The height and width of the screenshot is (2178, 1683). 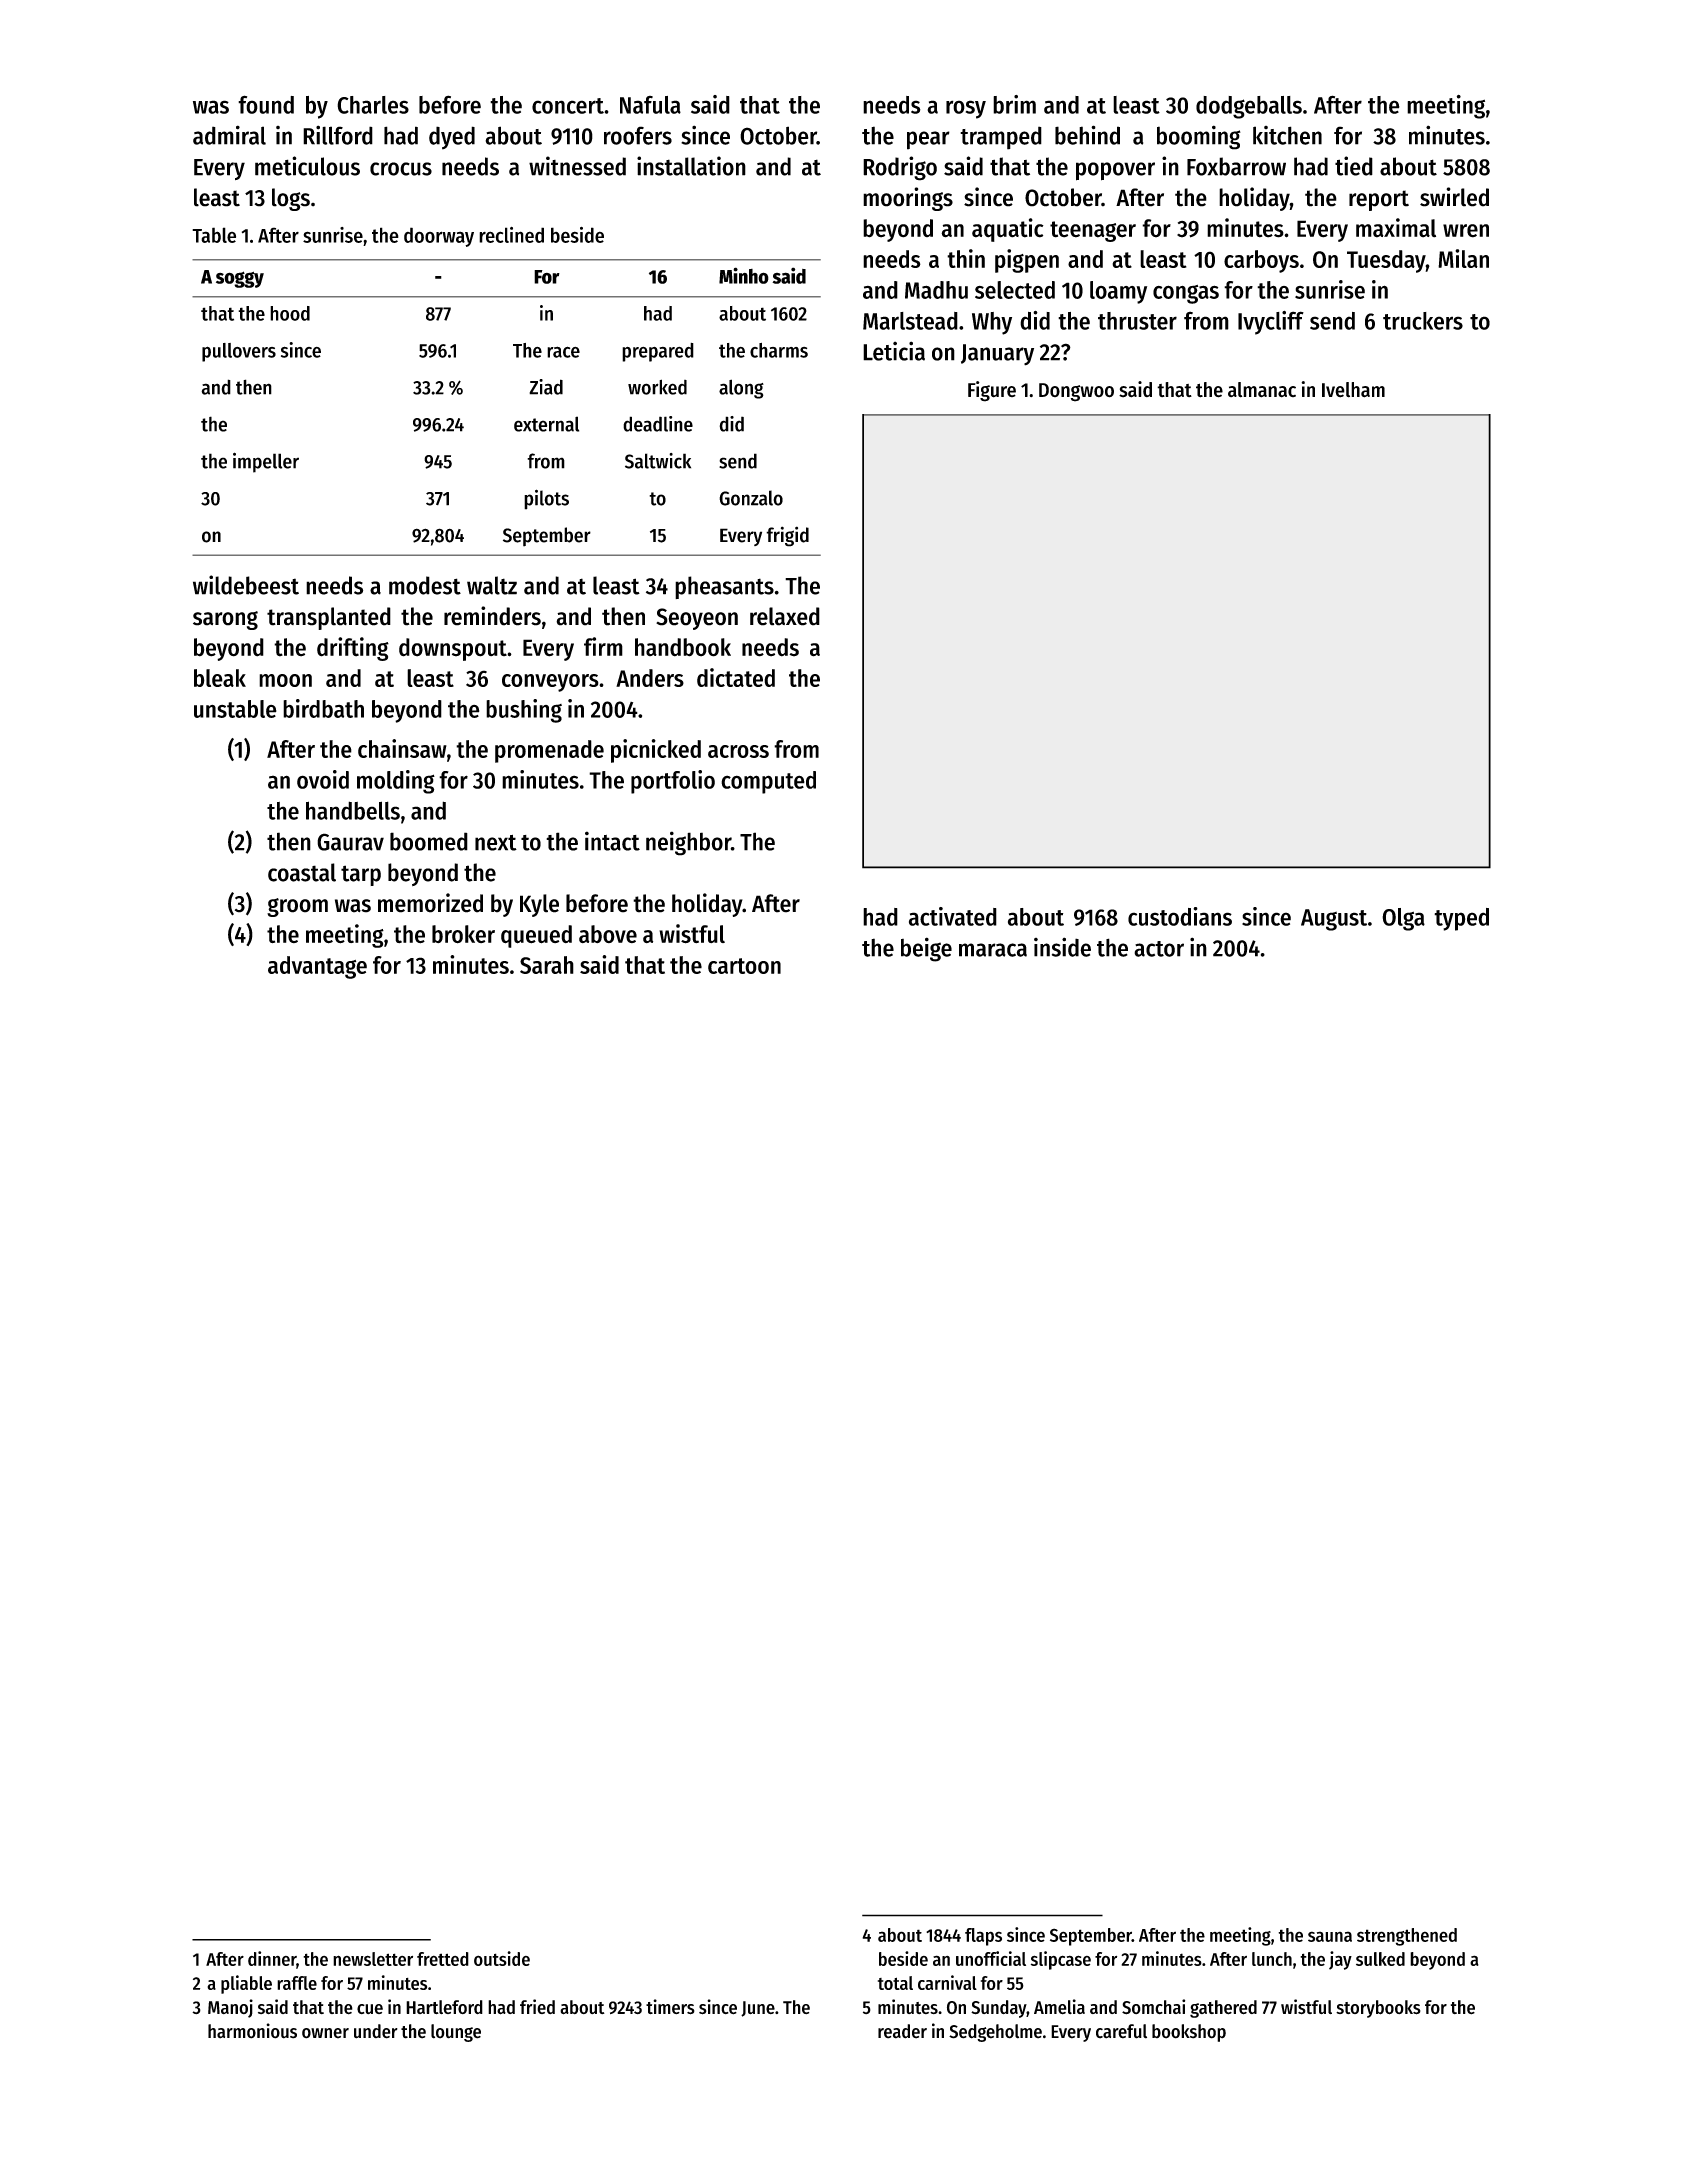 I want to click on Ivelham, so click(x=1353, y=390).
